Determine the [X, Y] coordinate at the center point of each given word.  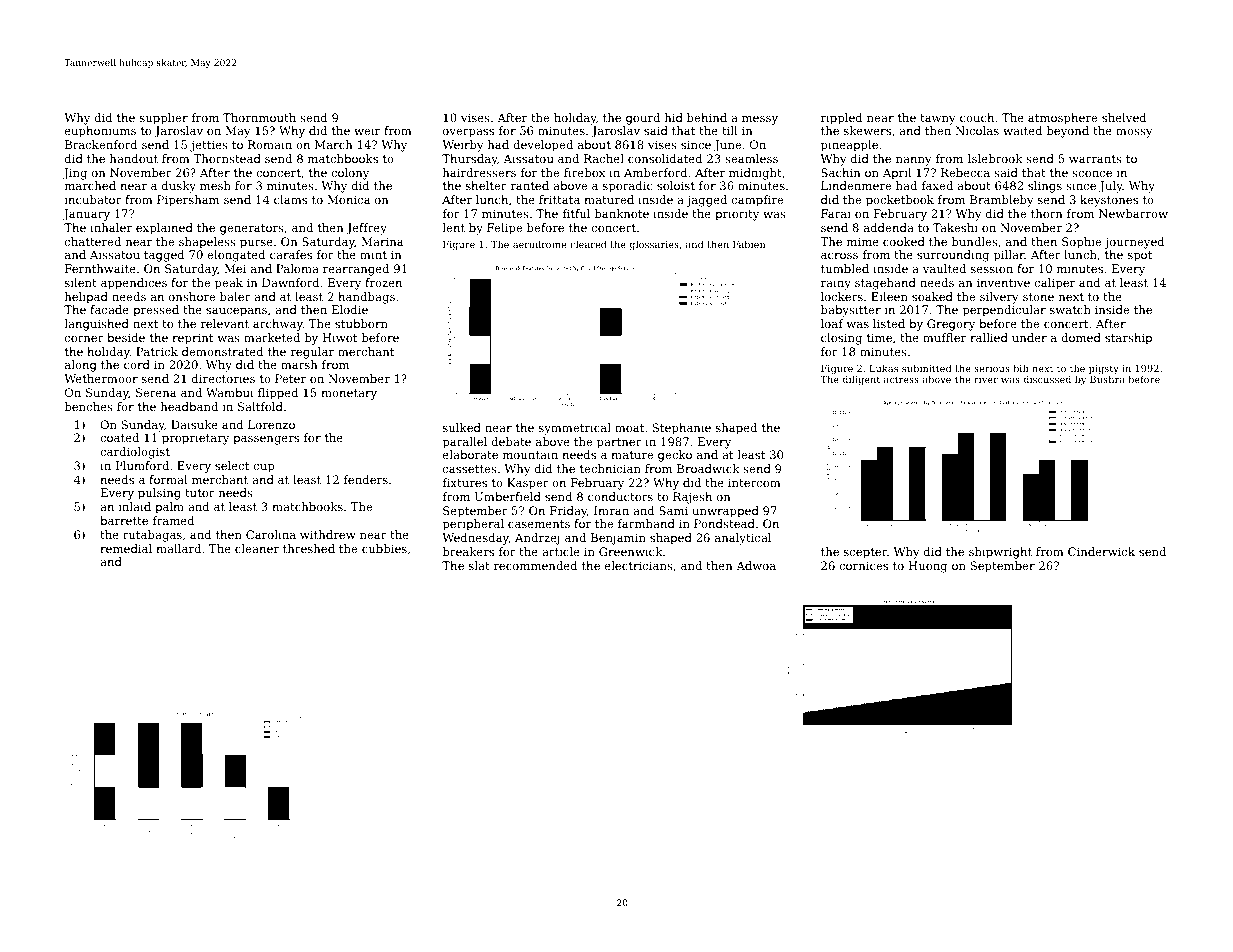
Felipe [504, 229]
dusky [179, 187]
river [986, 379]
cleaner [257, 548]
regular [312, 353]
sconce [1092, 174]
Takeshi [955, 227]
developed [543, 146]
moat [629, 428]
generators [252, 229]
